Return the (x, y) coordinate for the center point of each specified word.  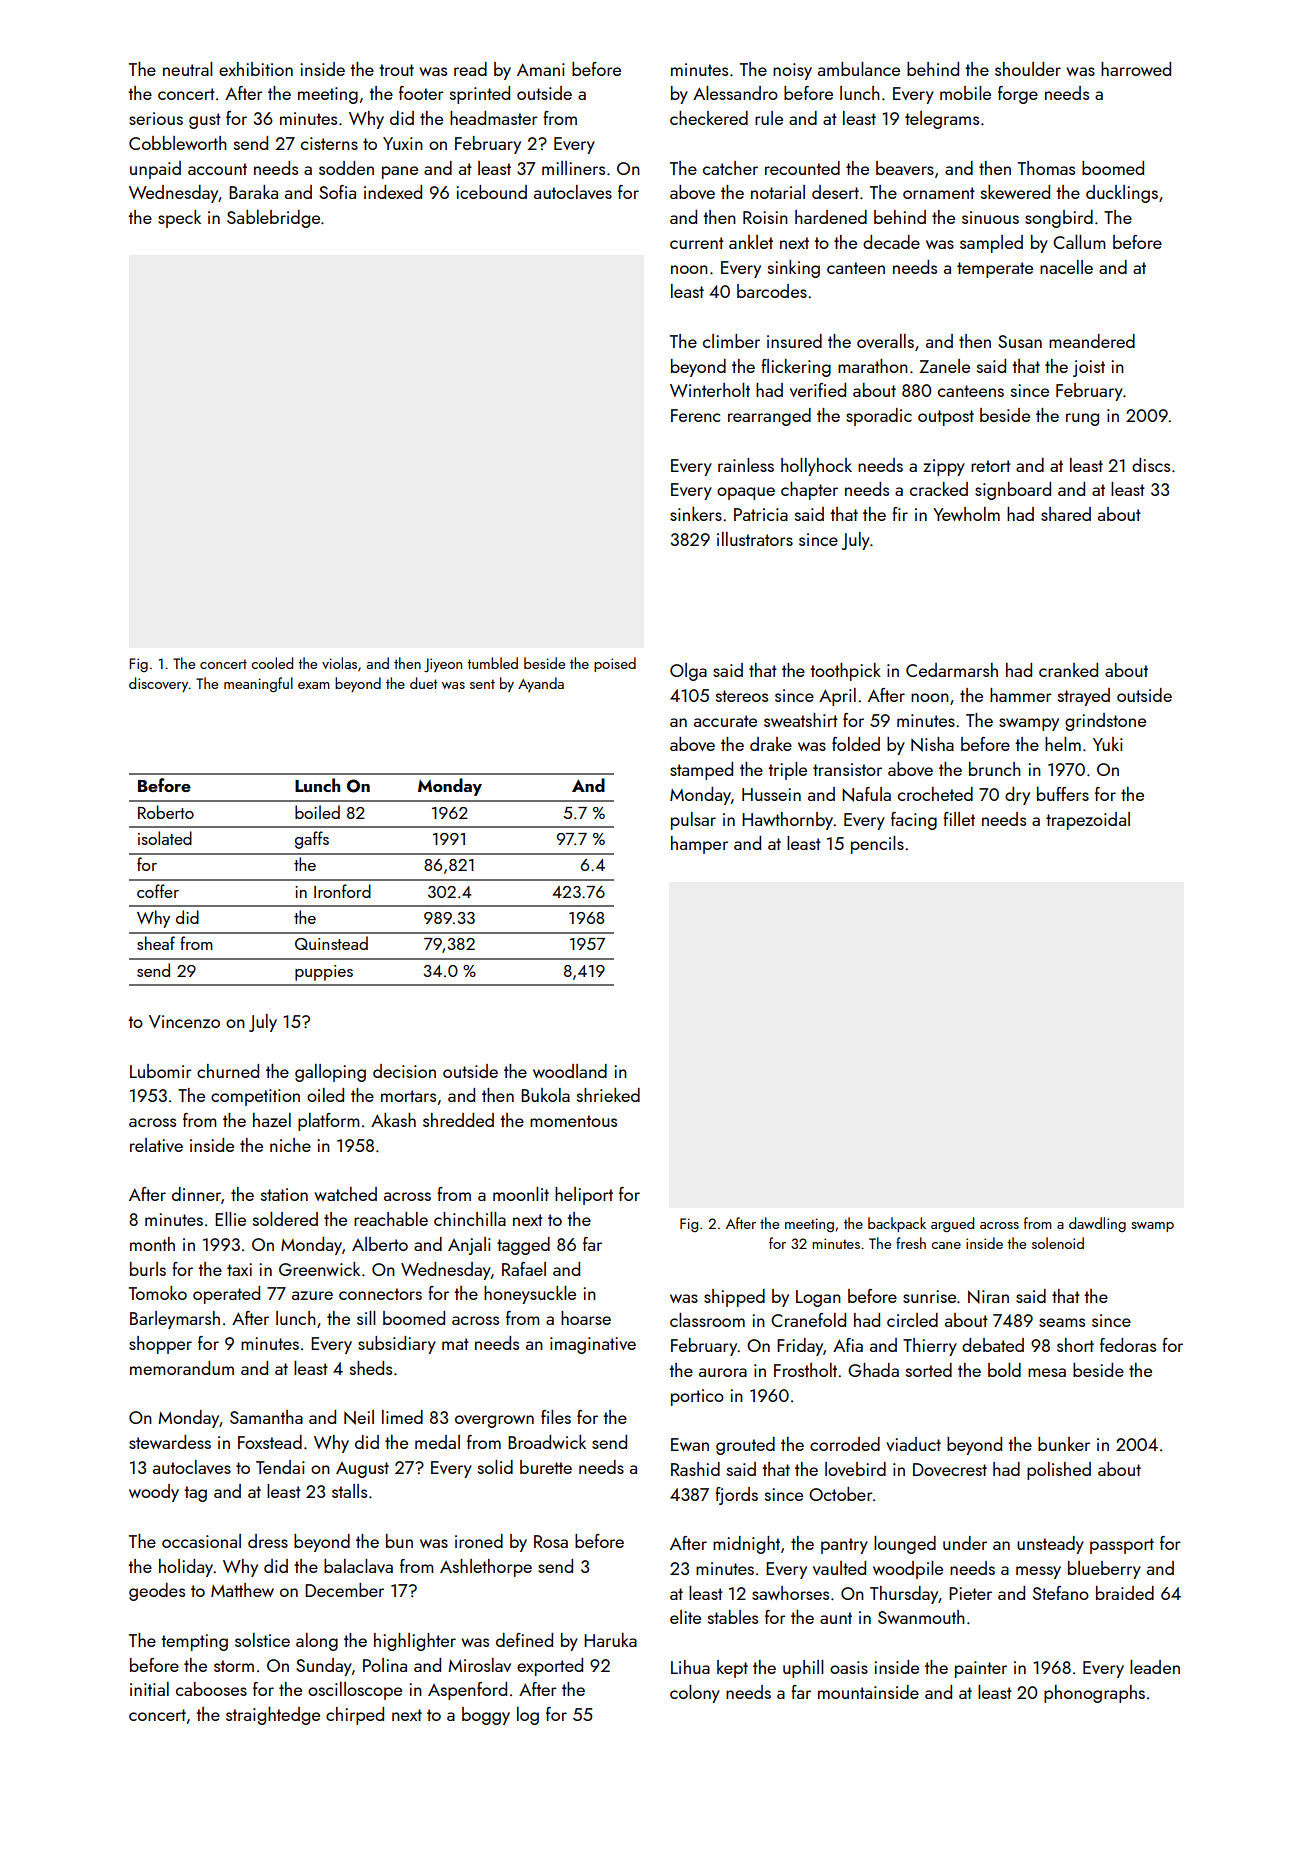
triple (787, 771)
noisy (792, 71)
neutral (188, 69)
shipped (734, 1298)
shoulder (1028, 69)
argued (952, 1225)
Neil (359, 1417)
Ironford (342, 891)
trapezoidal (1088, 821)
